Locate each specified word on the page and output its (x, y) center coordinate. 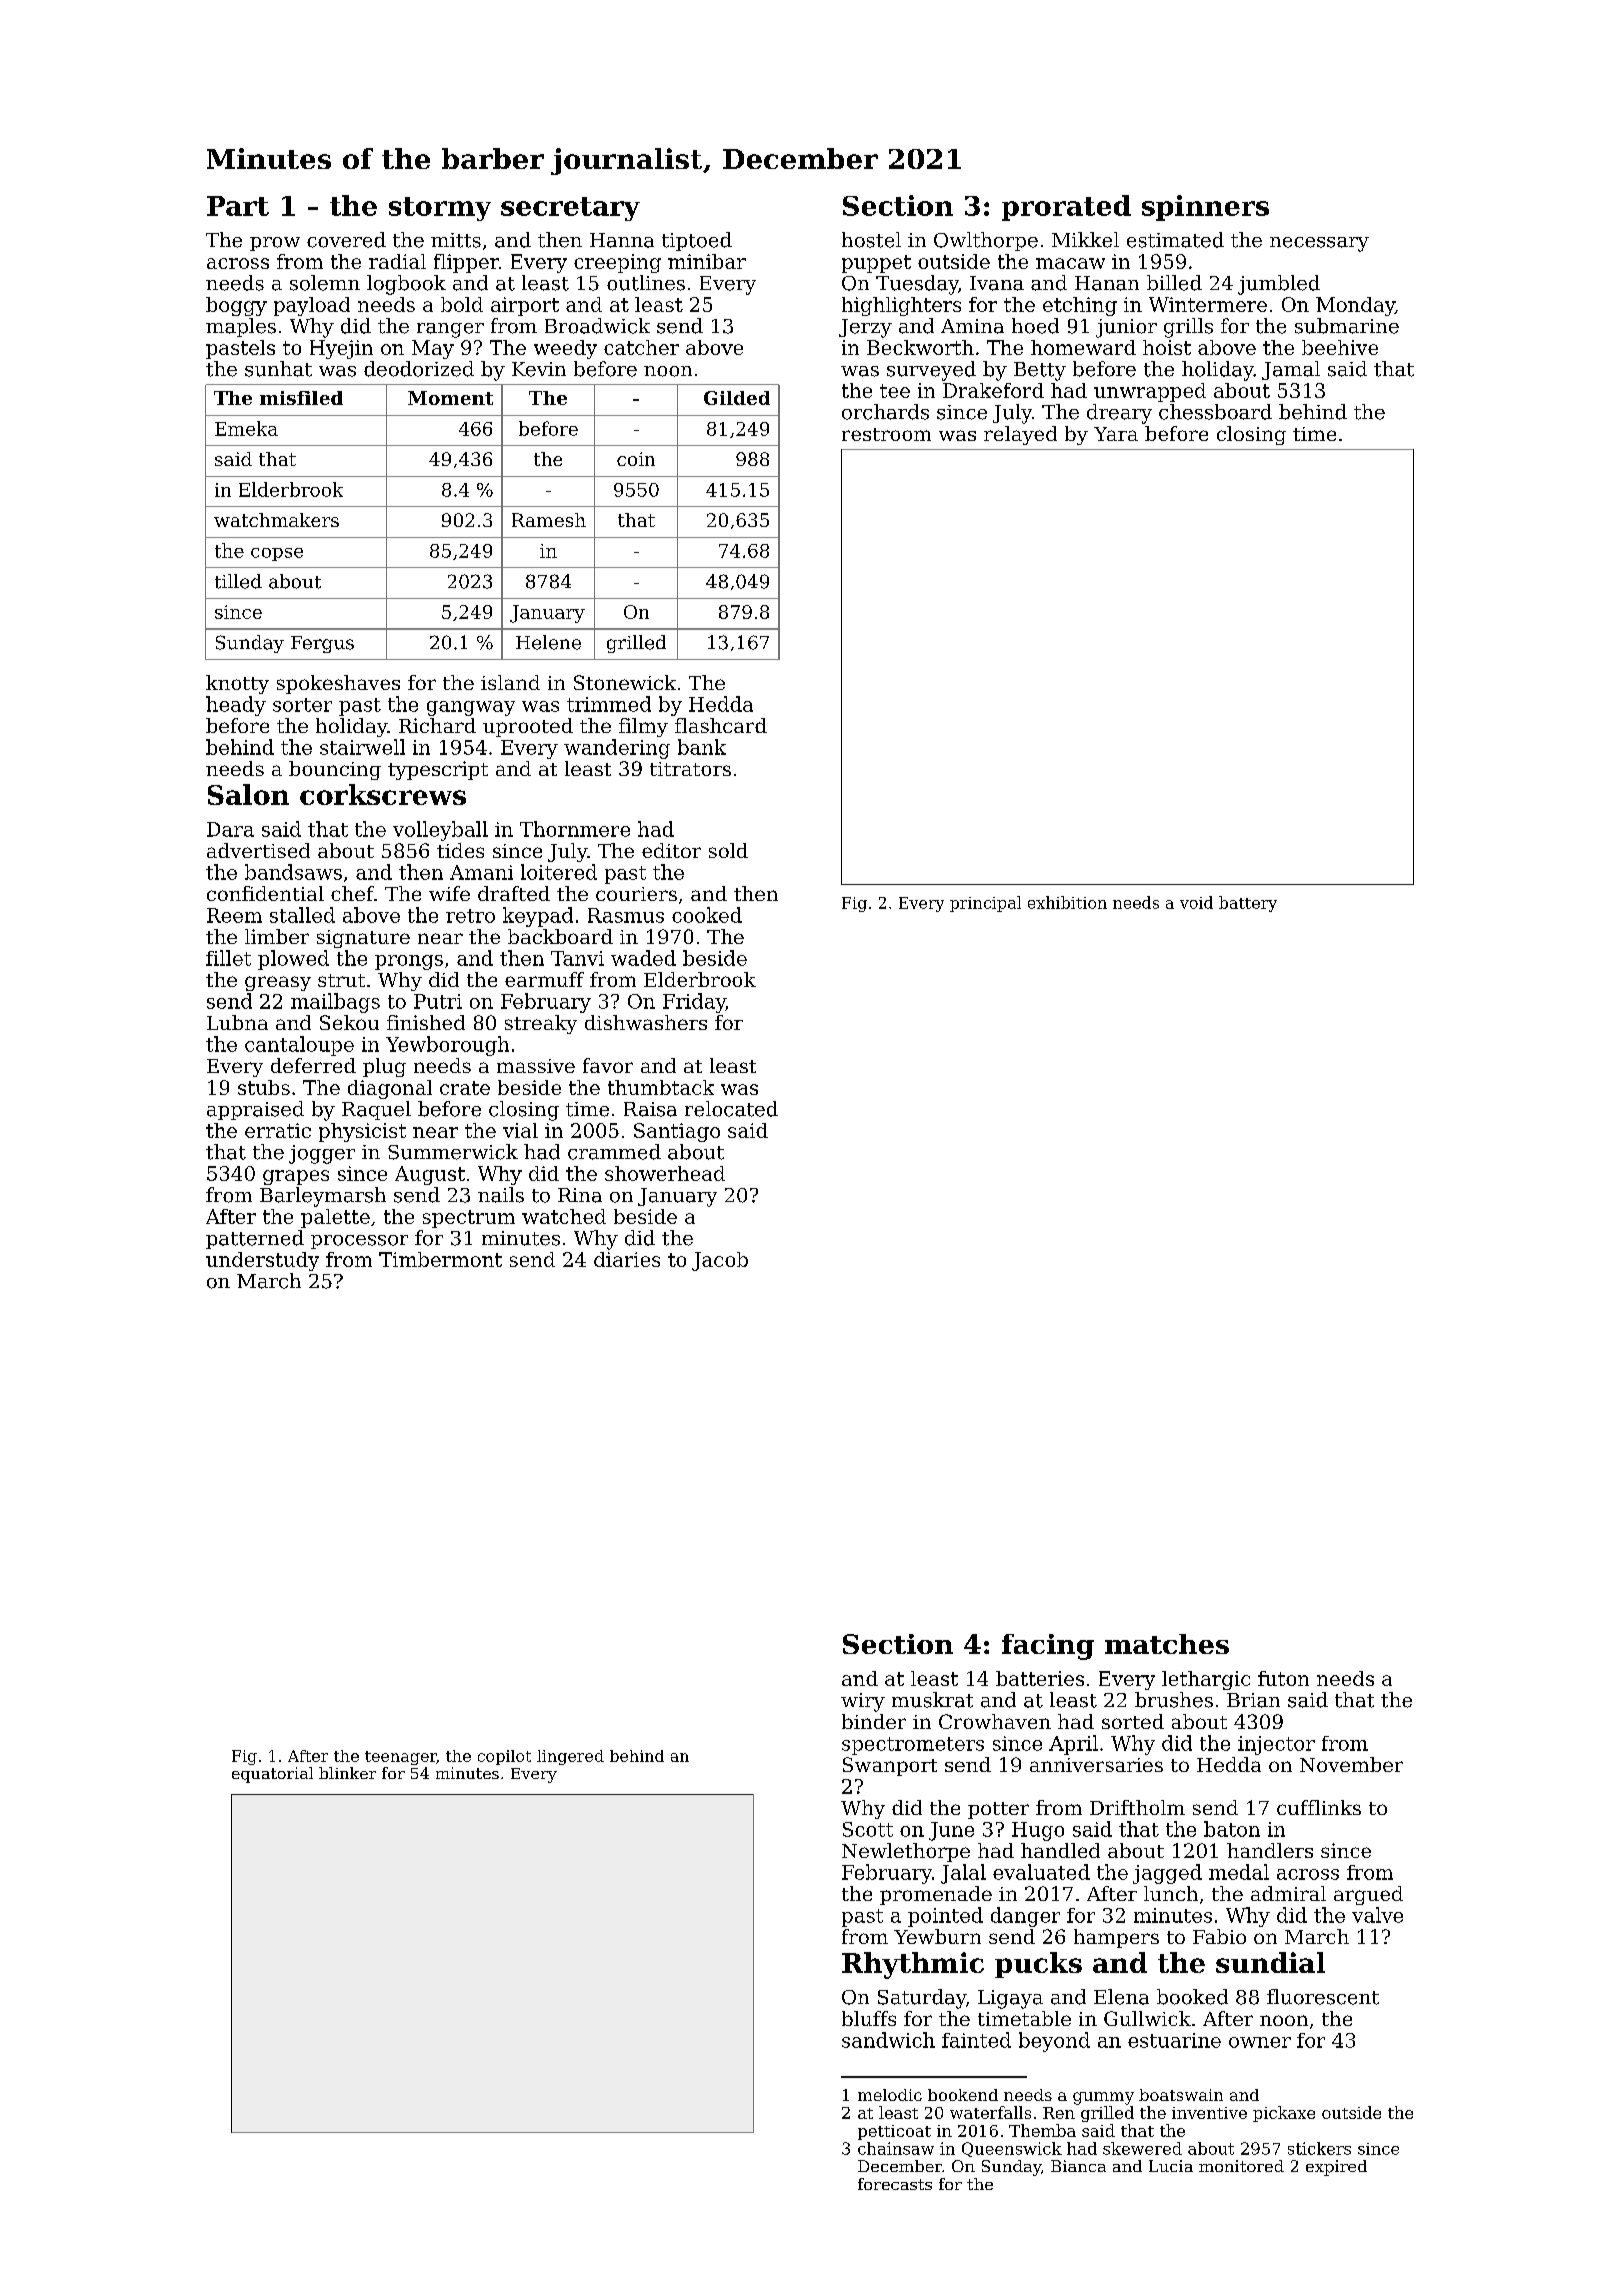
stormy (440, 209)
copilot (504, 1757)
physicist (362, 1132)
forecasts (895, 2184)
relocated (731, 1109)
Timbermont (440, 1259)
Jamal (1291, 370)
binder (874, 1721)
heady (236, 706)
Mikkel (1085, 240)
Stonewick (625, 682)
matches (1167, 1644)
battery (1248, 904)
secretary (570, 209)
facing (1048, 1647)
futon (1283, 1678)
